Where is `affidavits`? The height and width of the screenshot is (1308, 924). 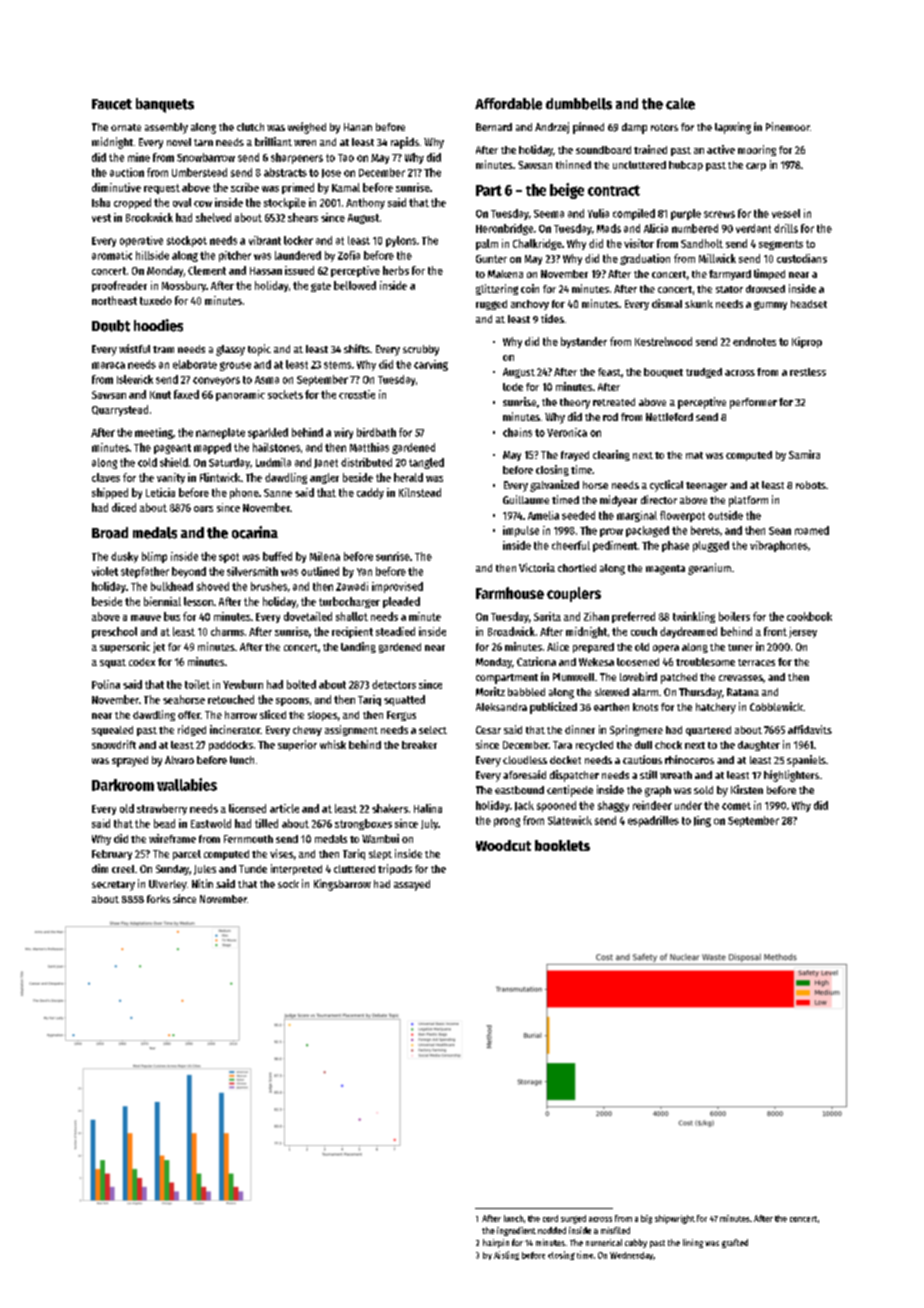 affidavits is located at coordinates (810, 729).
